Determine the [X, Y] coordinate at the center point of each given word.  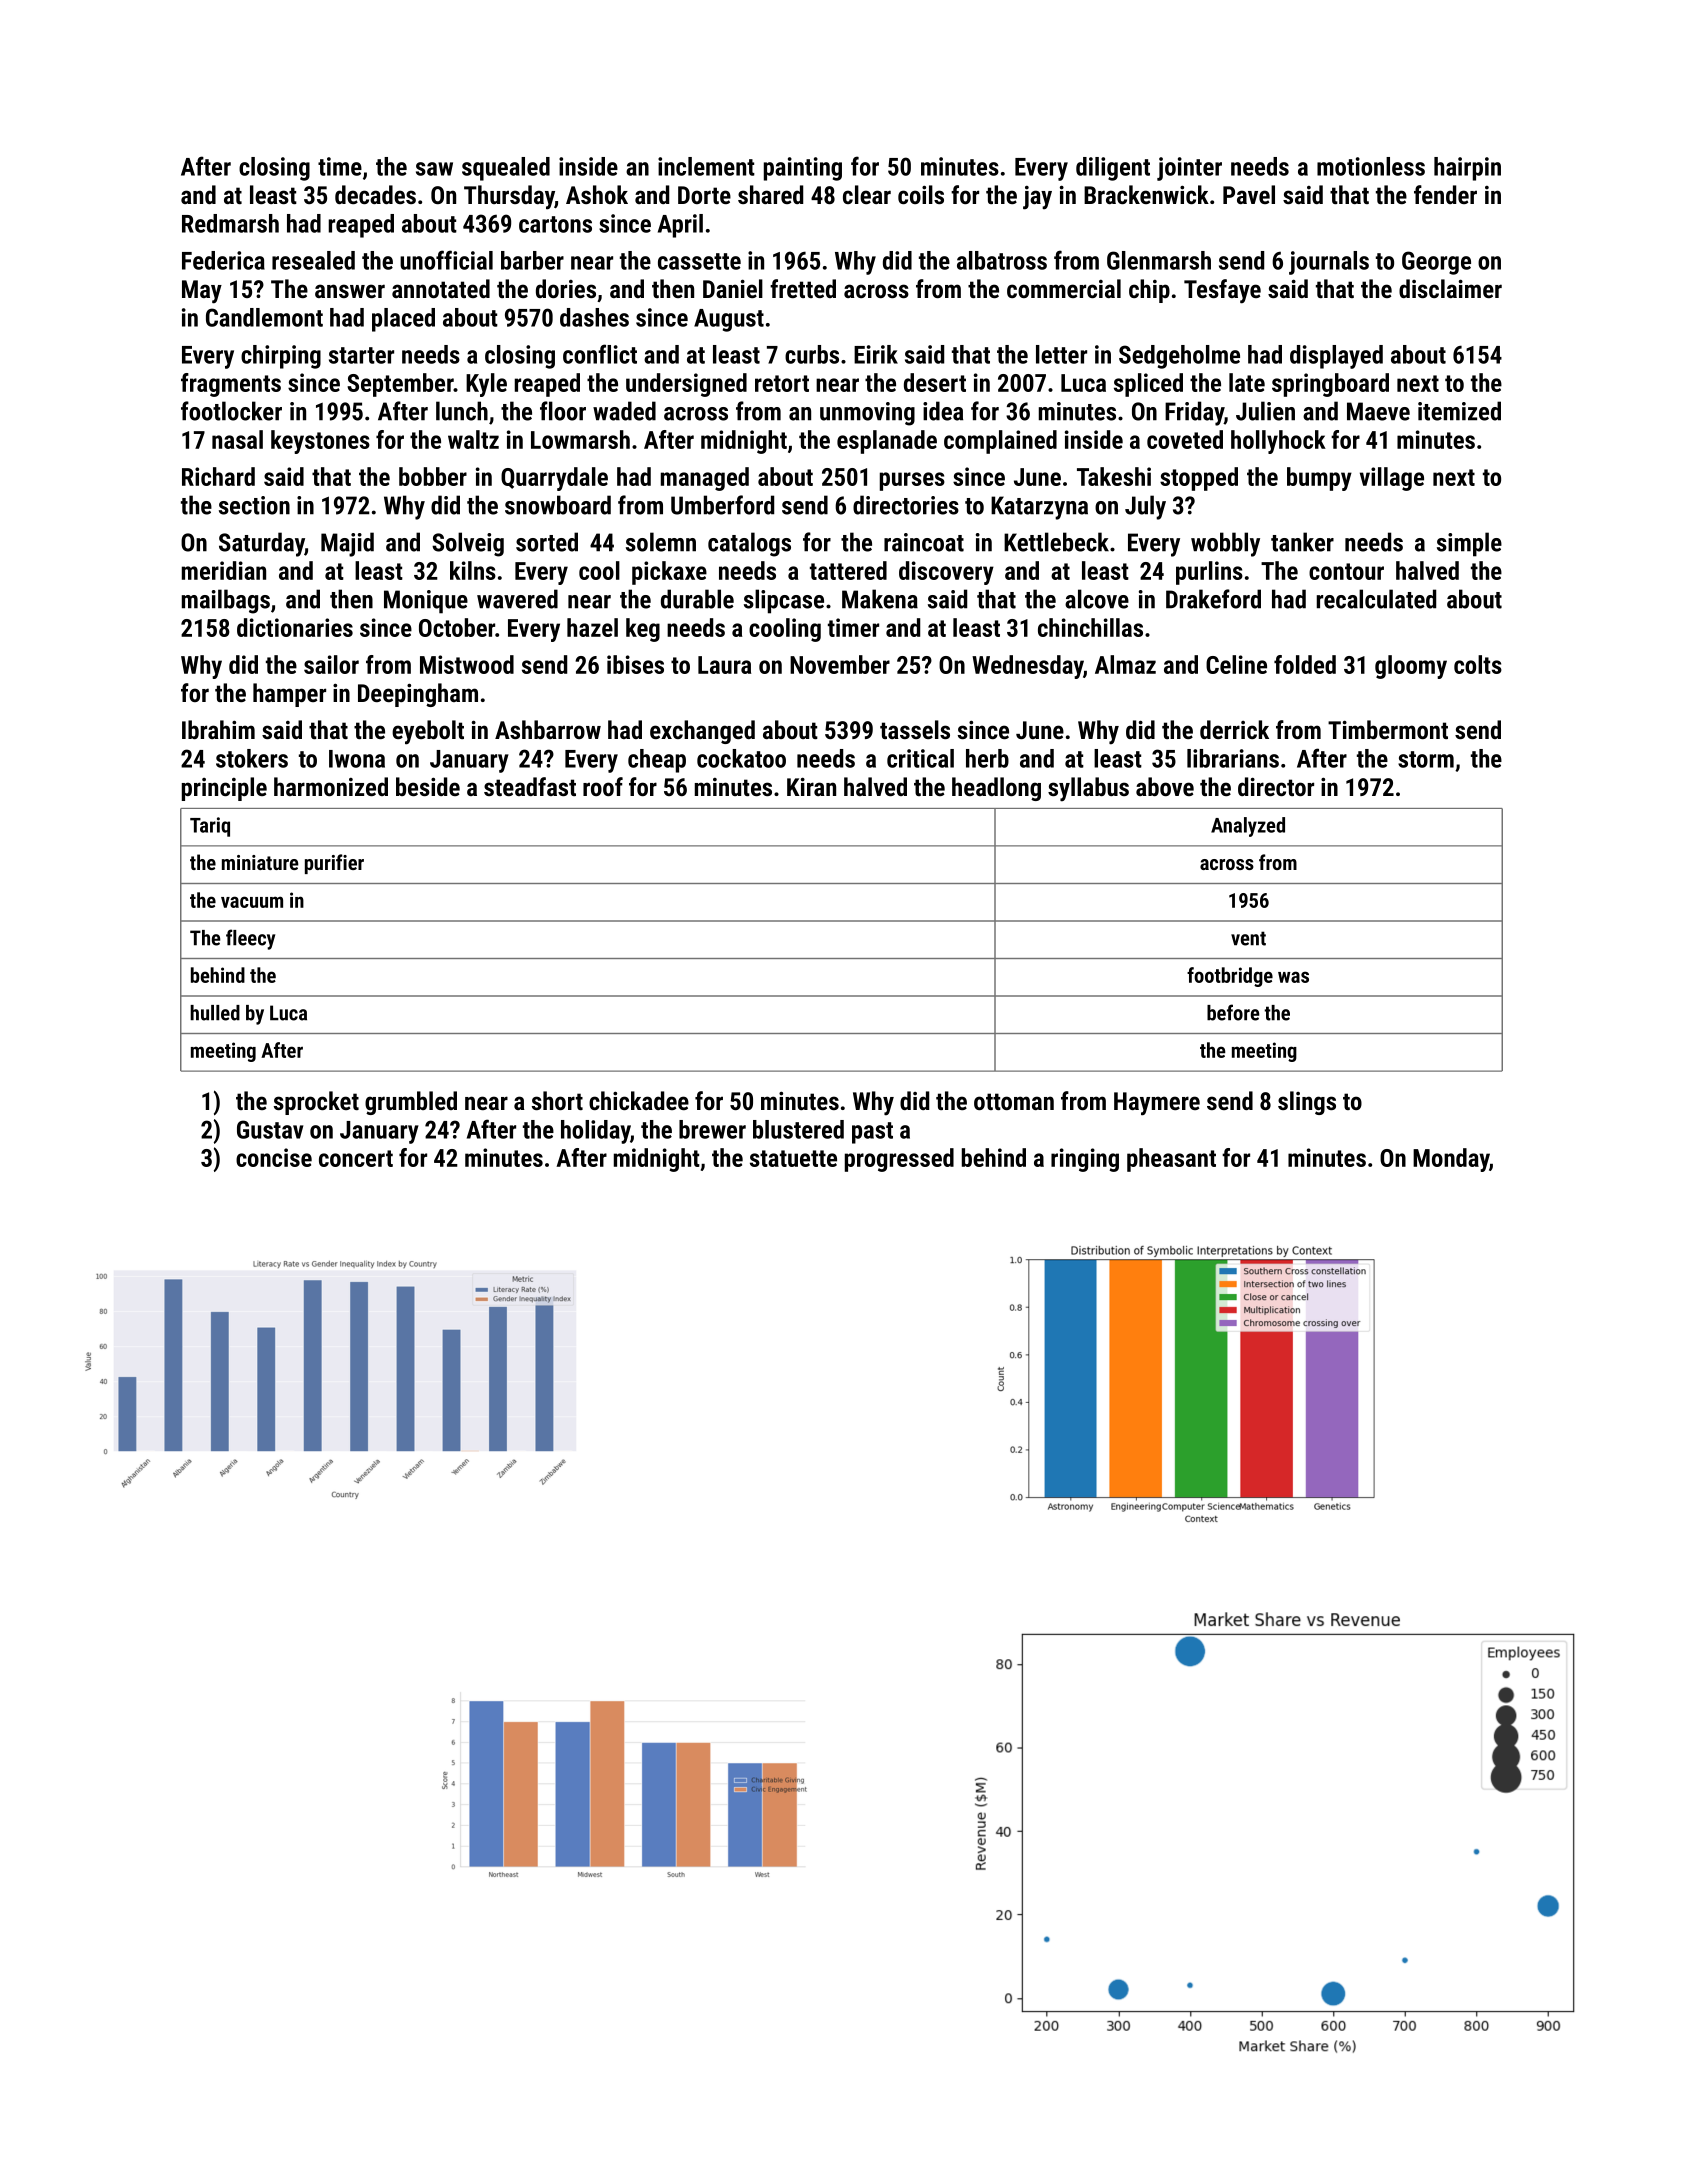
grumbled [411, 1103]
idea [943, 411]
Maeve [1378, 411]
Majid [347, 544]
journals [1329, 263]
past [872, 1133]
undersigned [686, 385]
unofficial [446, 260]
